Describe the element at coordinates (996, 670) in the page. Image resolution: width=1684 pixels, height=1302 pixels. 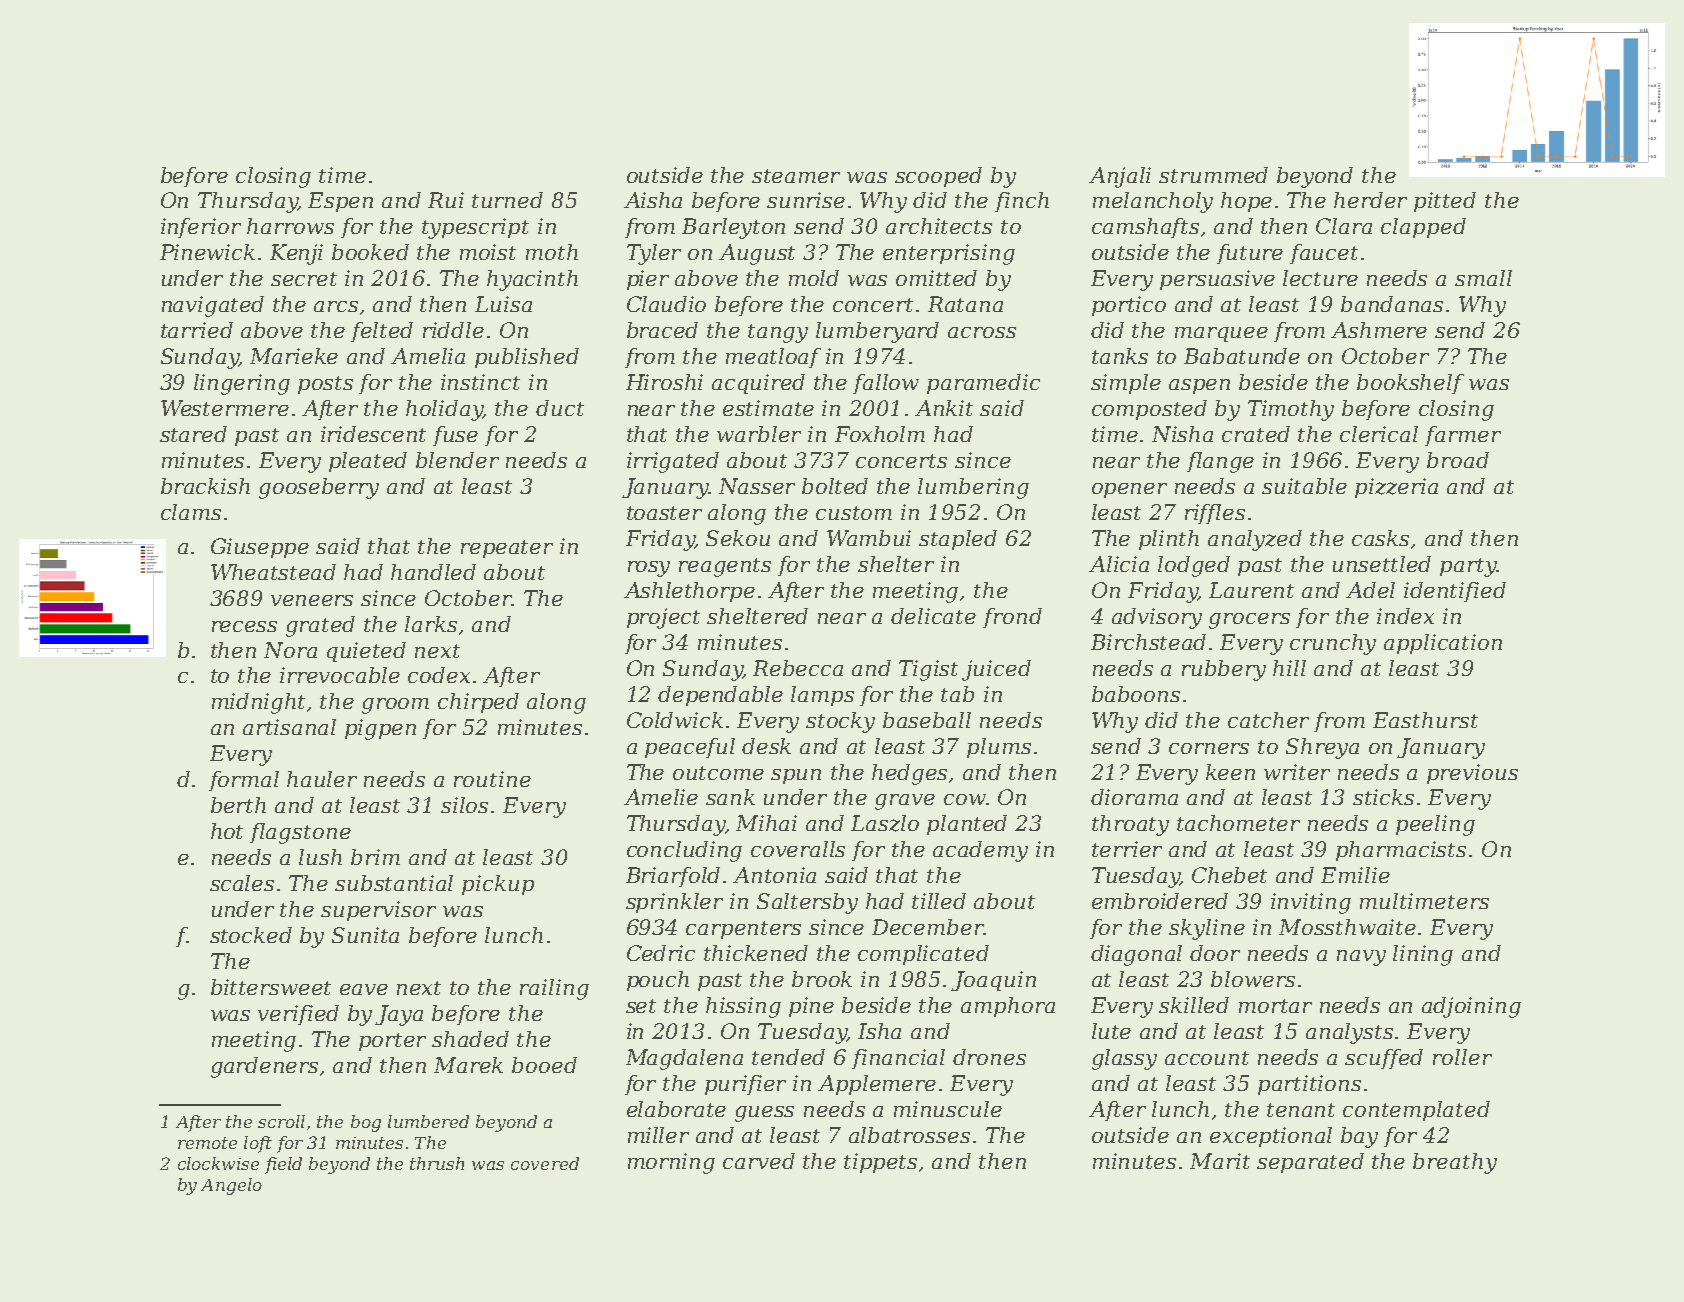
I see `juiced` at that location.
